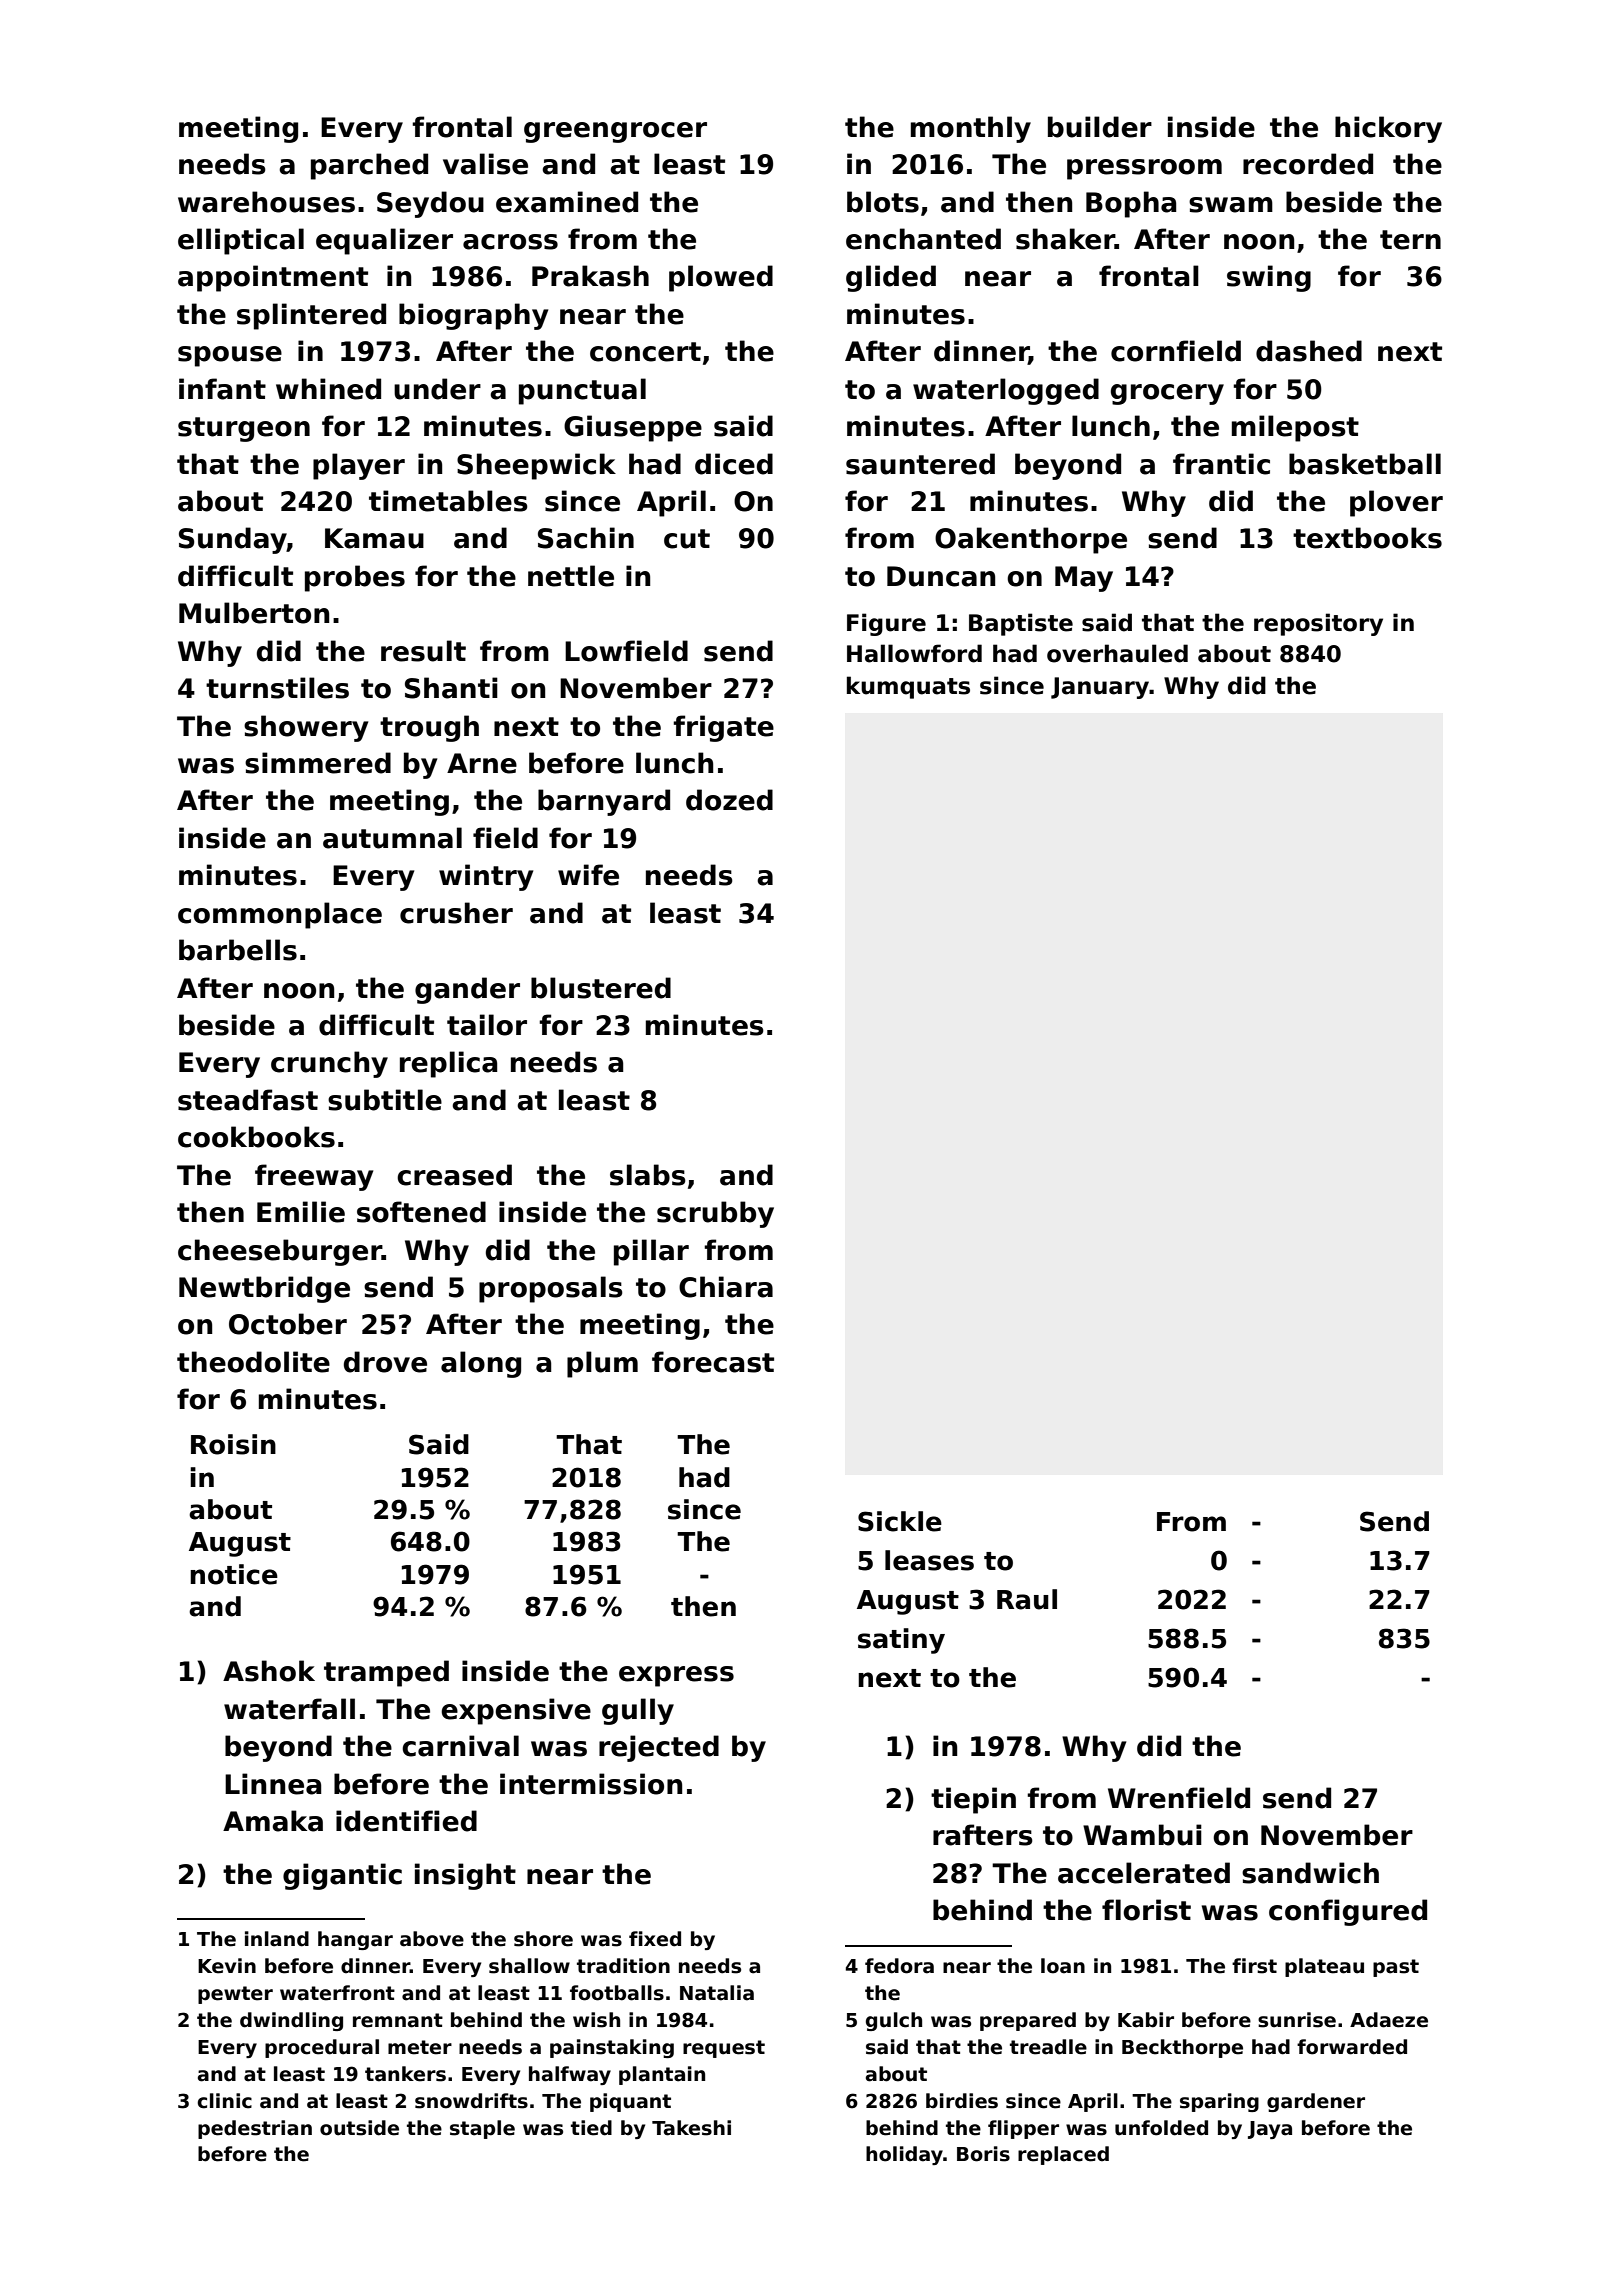  Describe the element at coordinates (1388, 129) in the image. I see `hickory` at that location.
